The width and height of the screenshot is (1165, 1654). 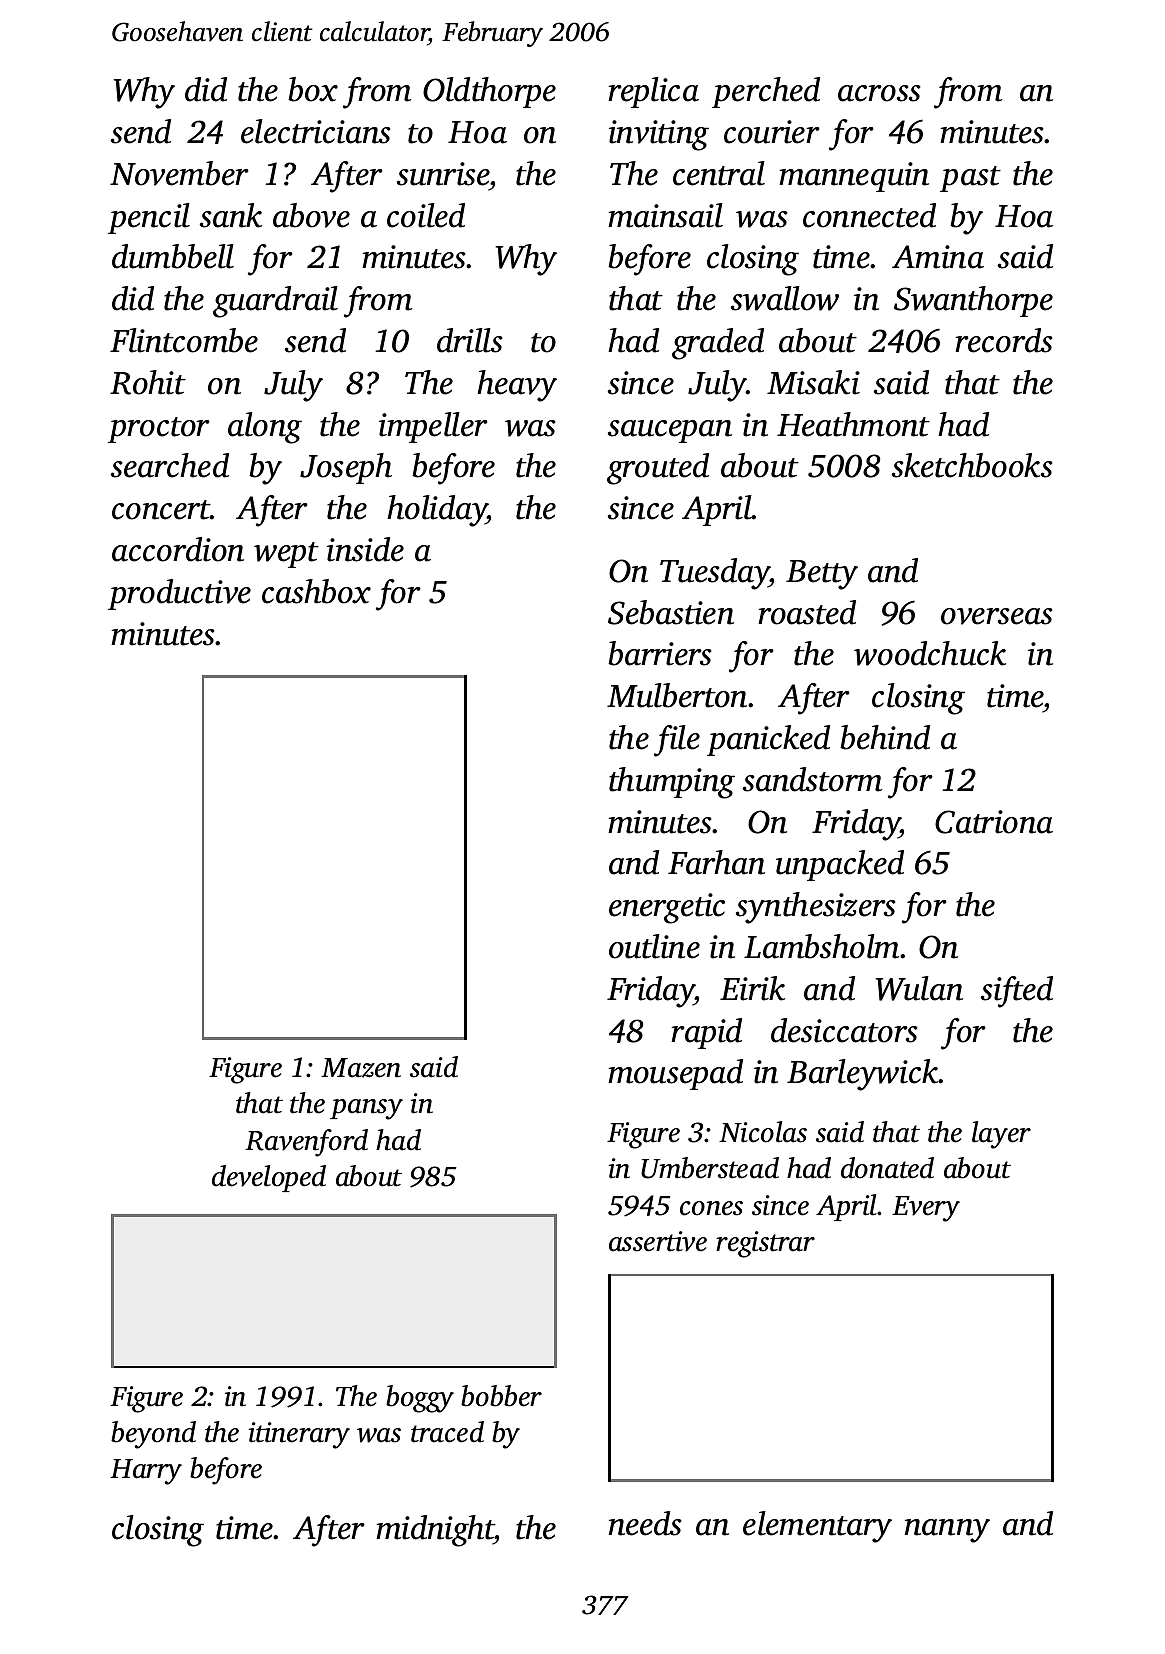 What do you see at coordinates (489, 92) in the screenshot?
I see `Oldthorpe` at bounding box center [489, 92].
